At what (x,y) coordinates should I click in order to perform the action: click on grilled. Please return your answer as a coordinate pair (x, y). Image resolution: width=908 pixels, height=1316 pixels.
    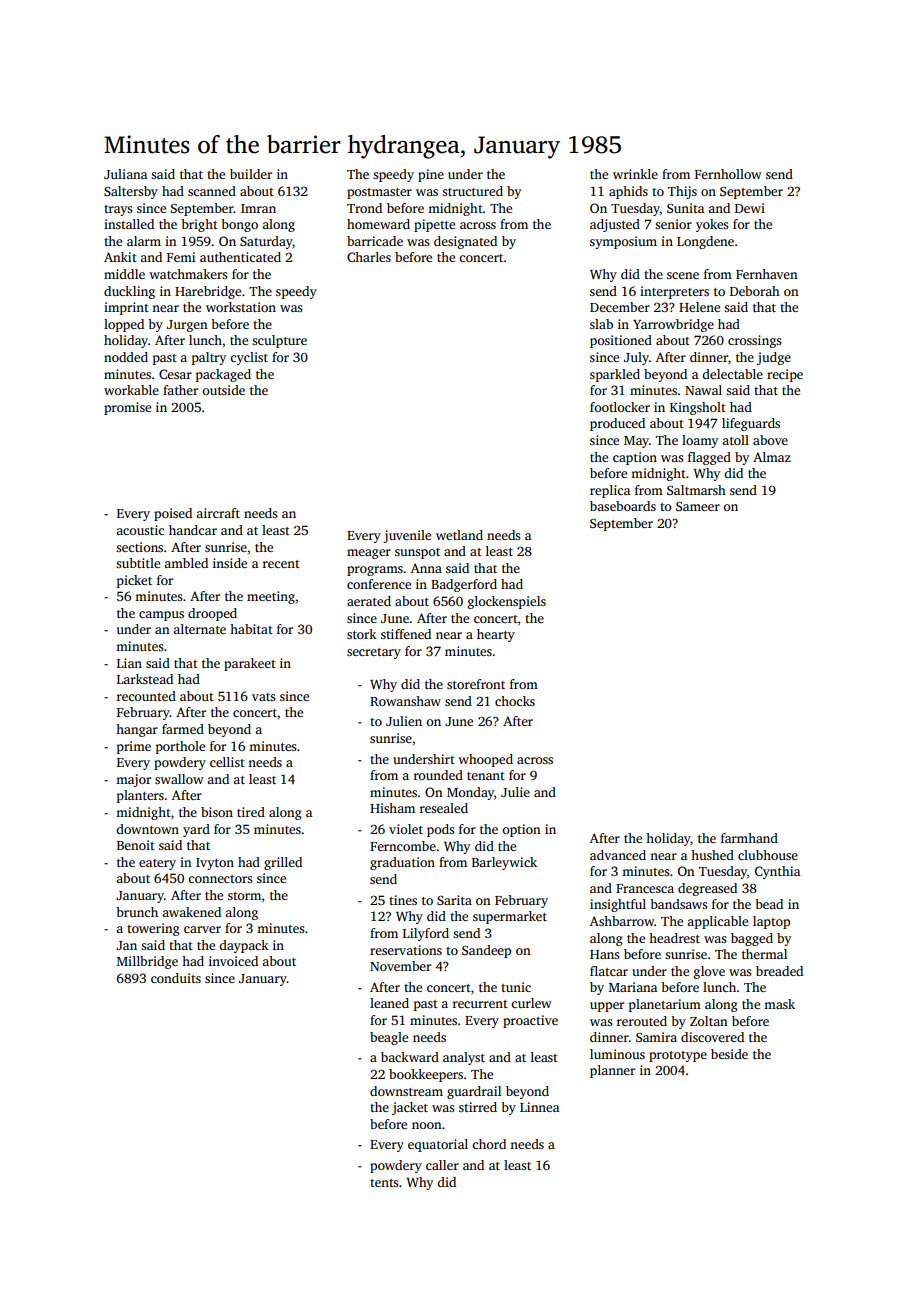
    Looking at the image, I should click on (283, 863).
